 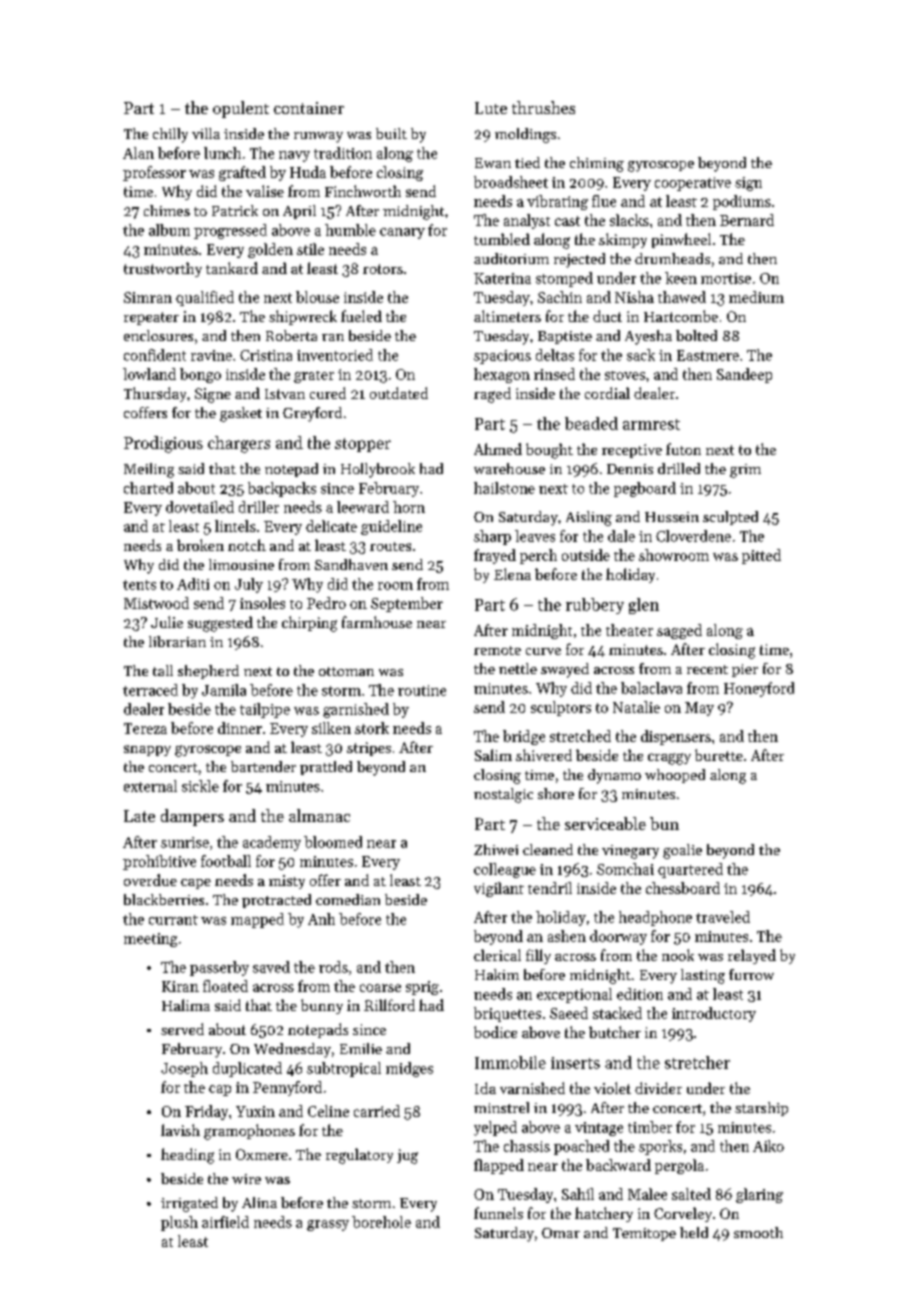 I want to click on Honeyford, so click(x=759, y=689).
